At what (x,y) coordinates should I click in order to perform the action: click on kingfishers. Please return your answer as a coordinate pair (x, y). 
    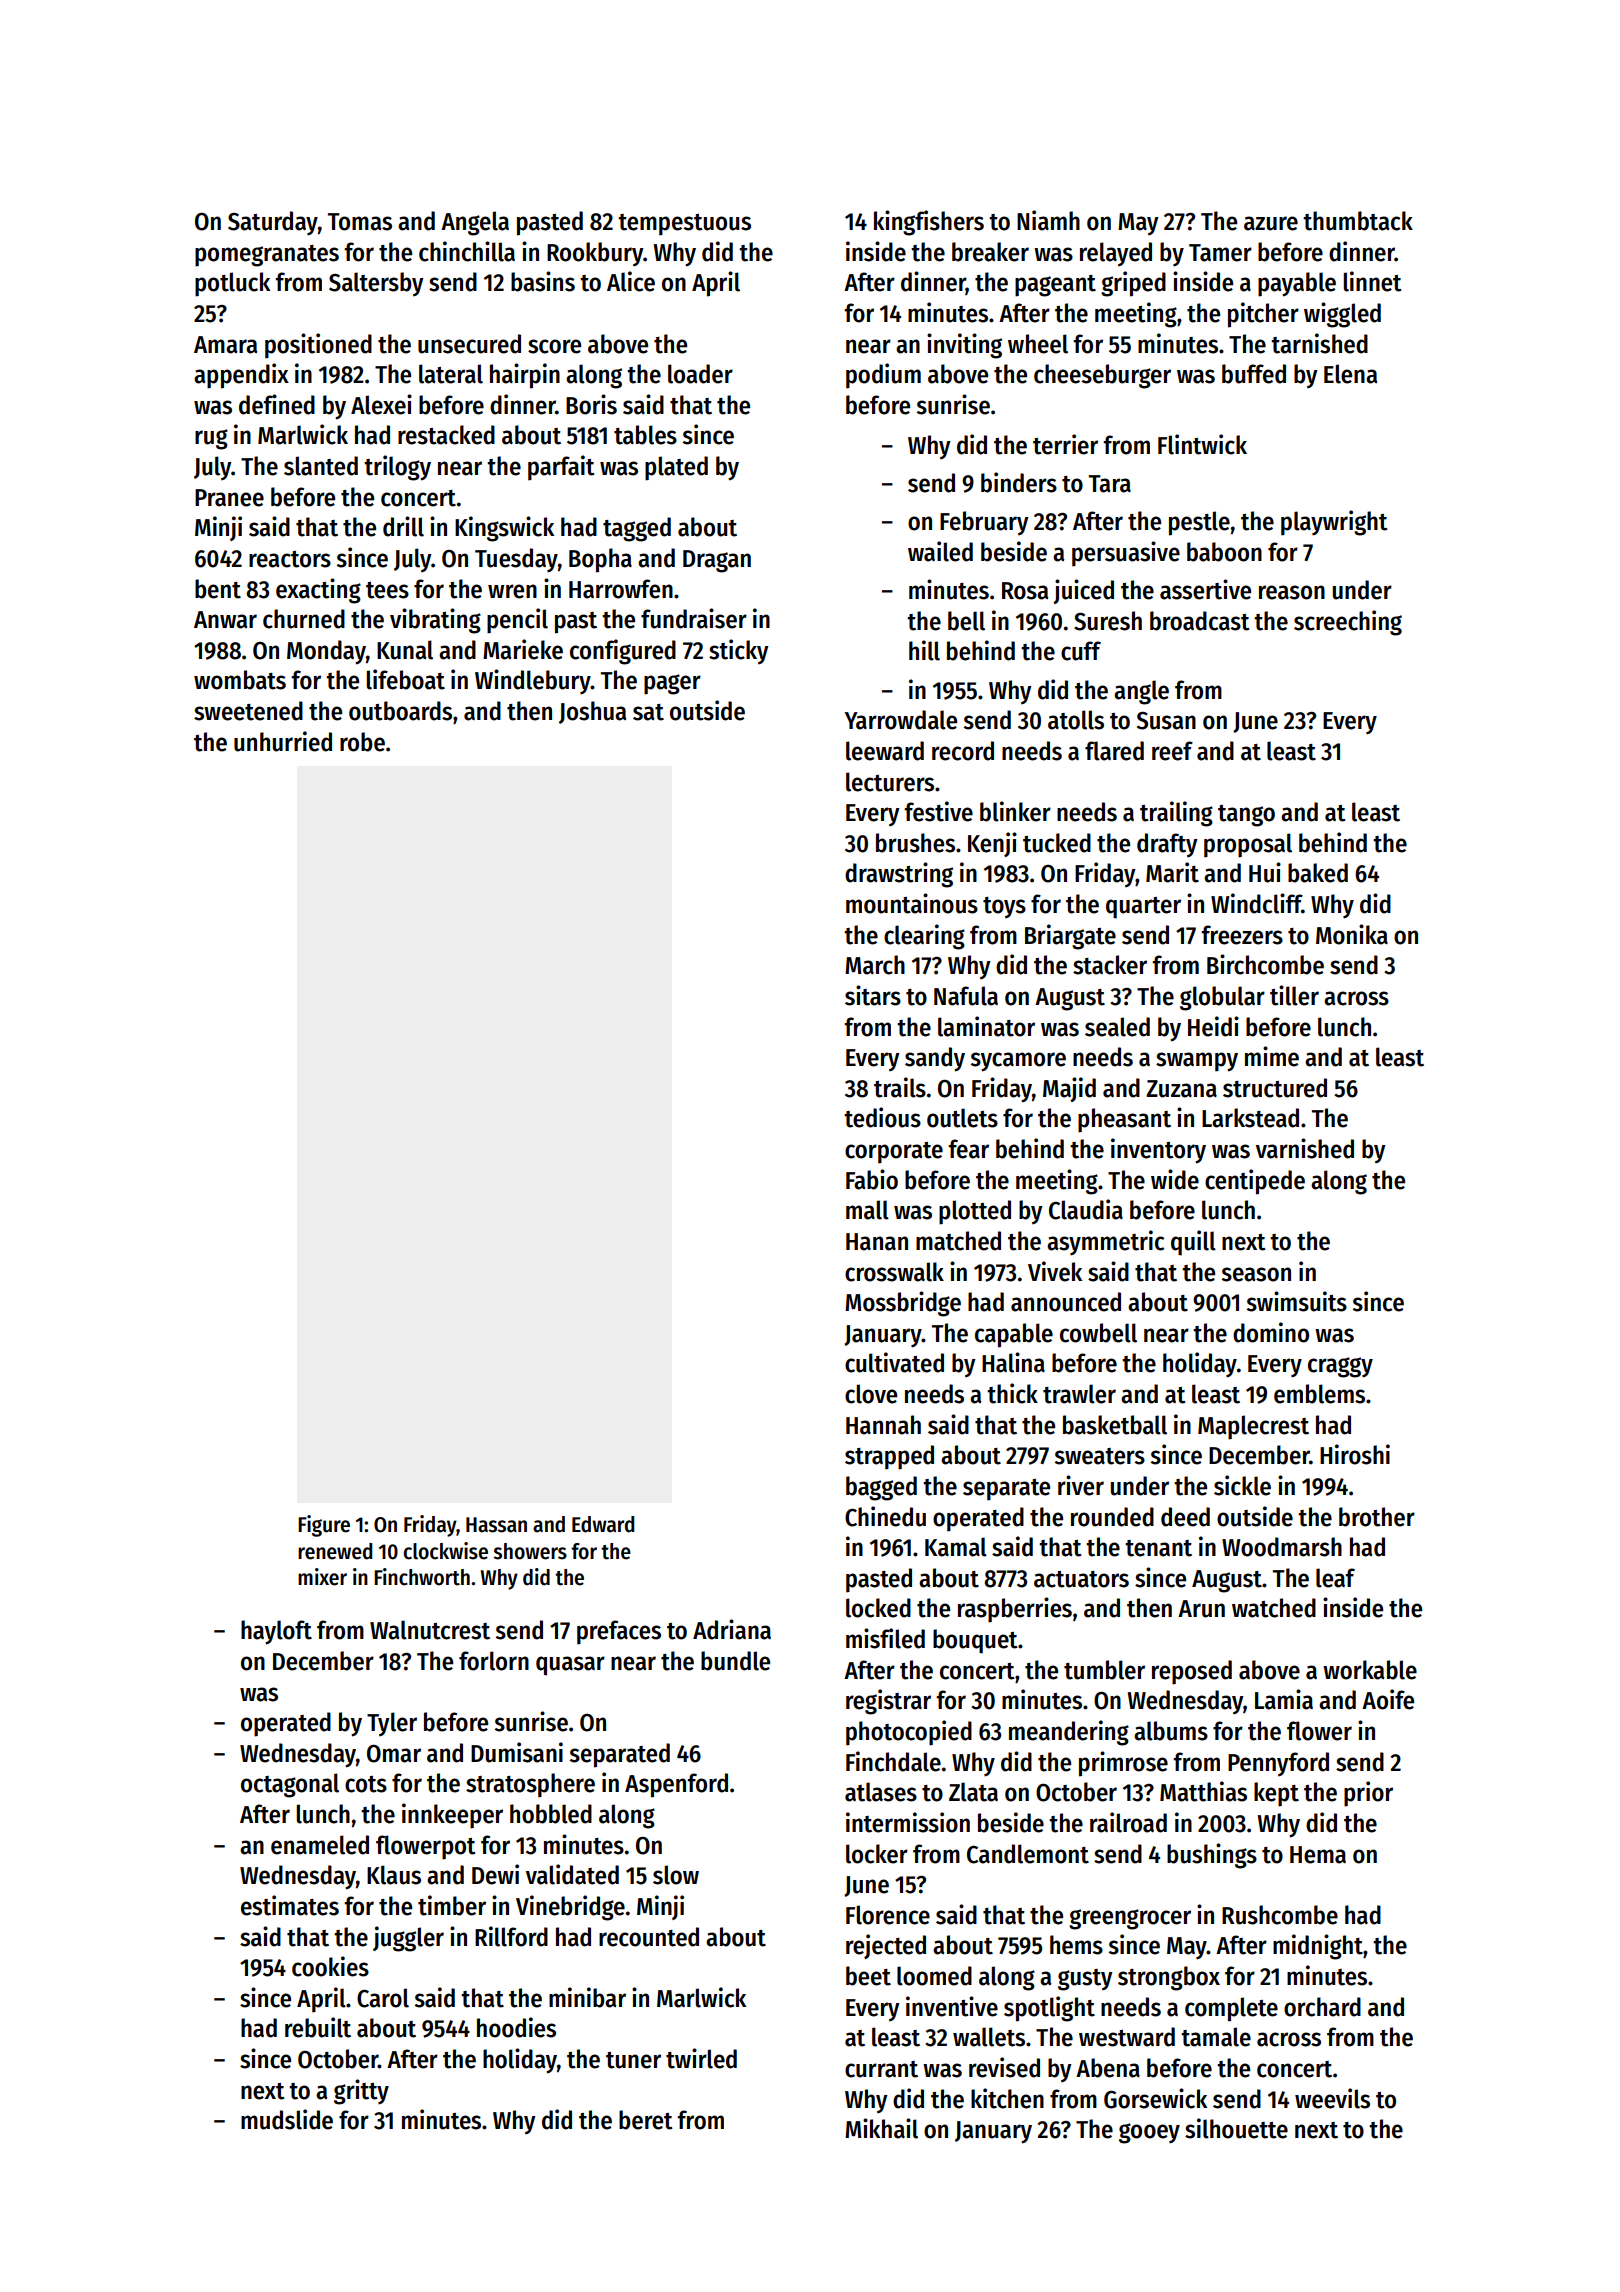
    Looking at the image, I should click on (929, 223).
